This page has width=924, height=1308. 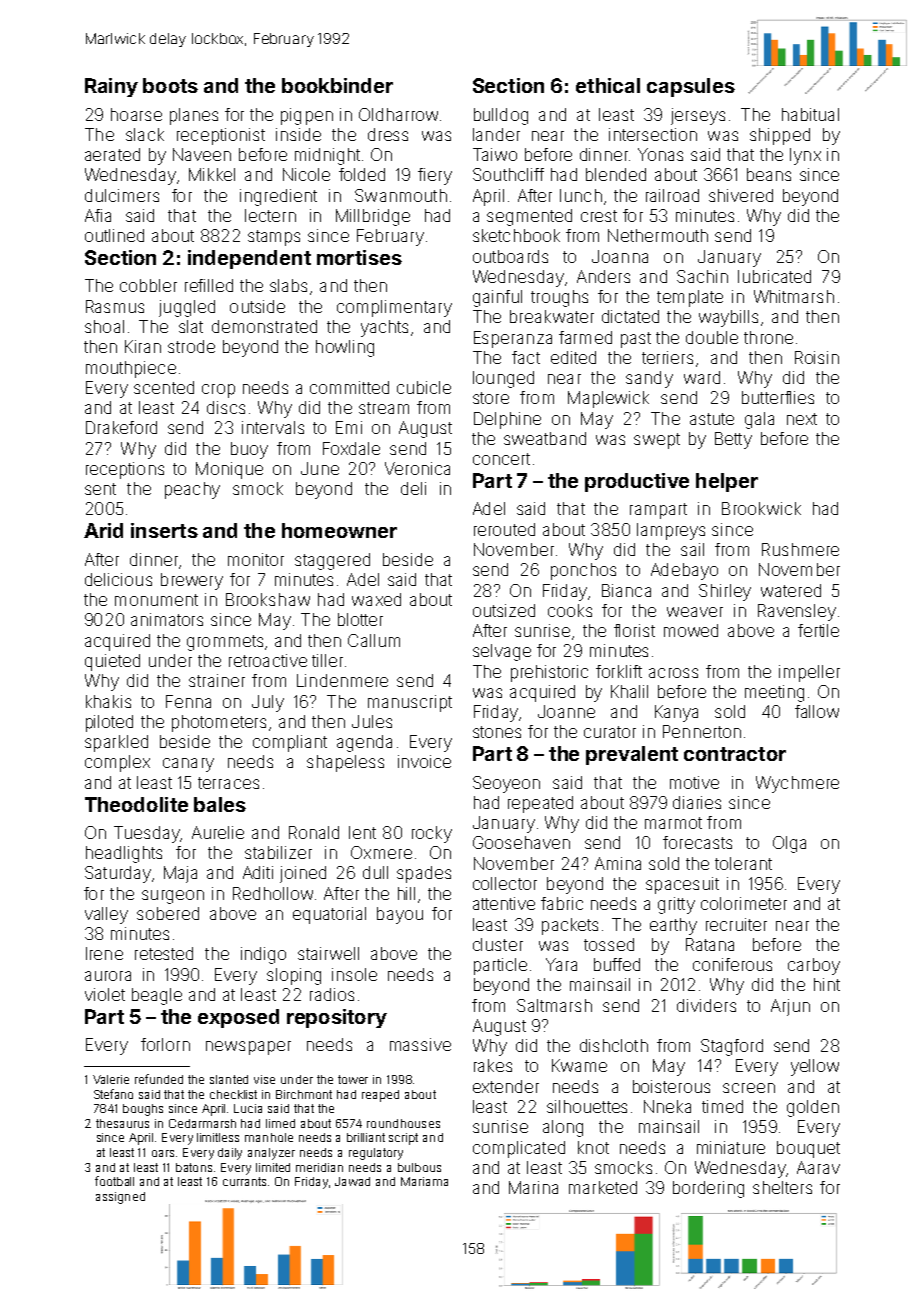 I want to click on sweatband, so click(x=545, y=438).
